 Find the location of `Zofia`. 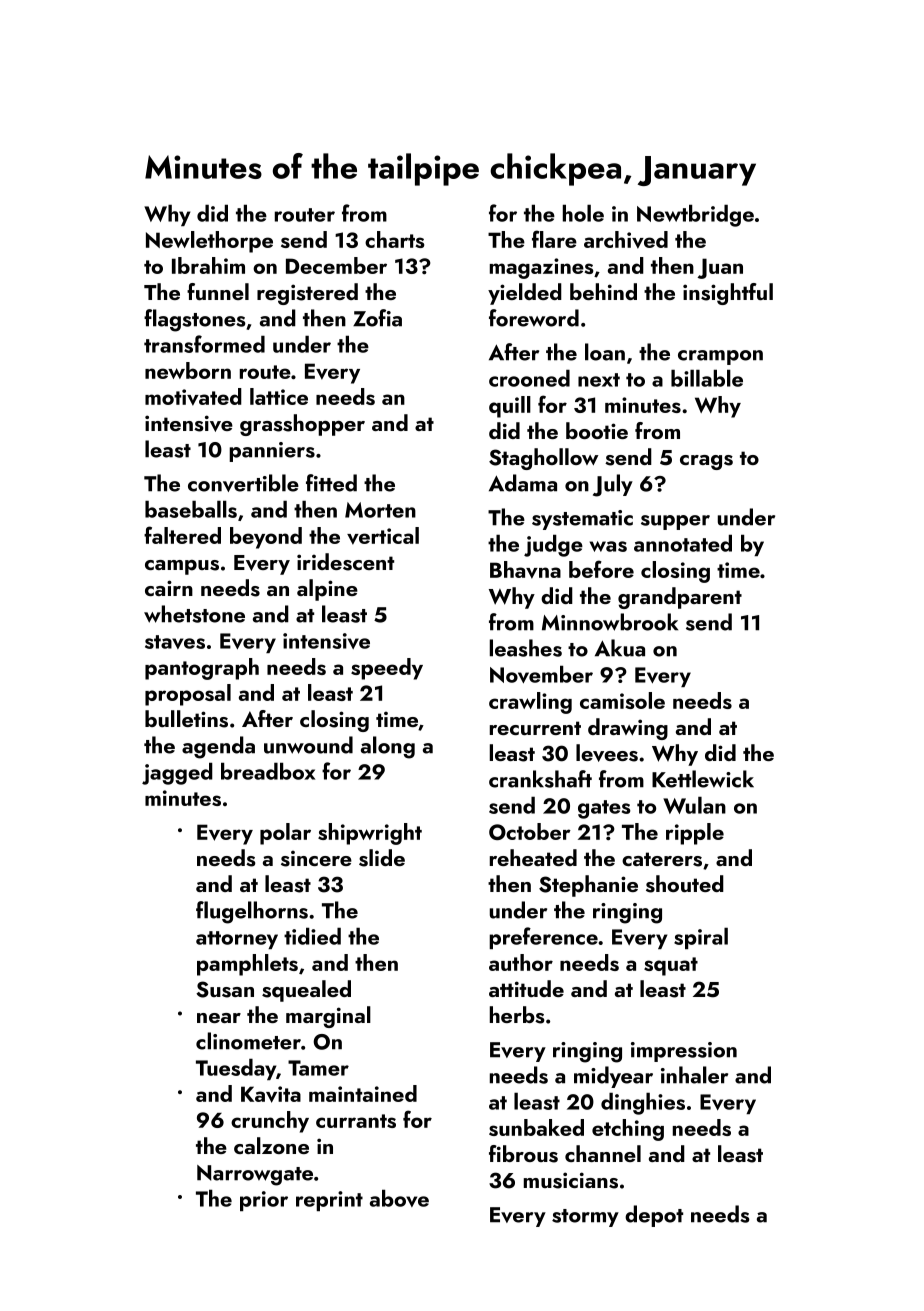

Zofia is located at coordinates (377, 318).
